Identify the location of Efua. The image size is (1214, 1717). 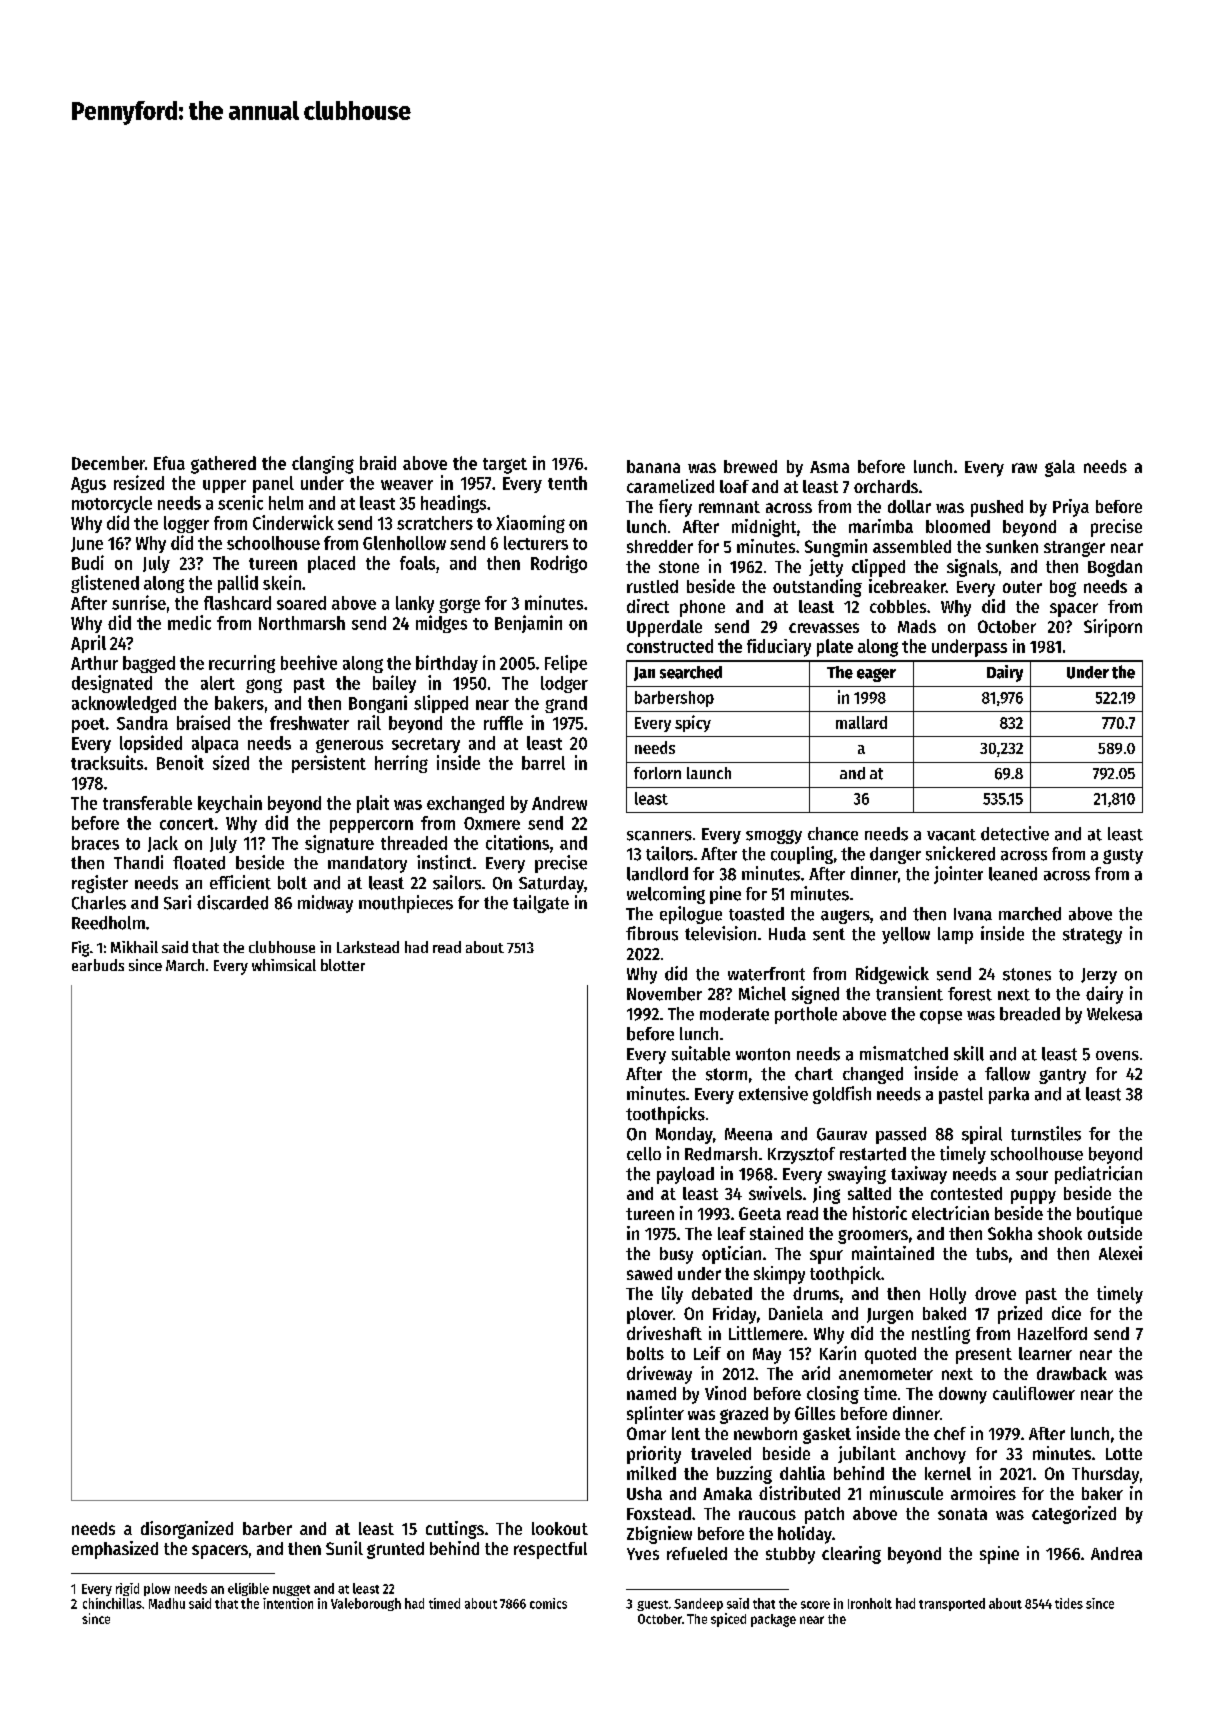
(169, 463).
